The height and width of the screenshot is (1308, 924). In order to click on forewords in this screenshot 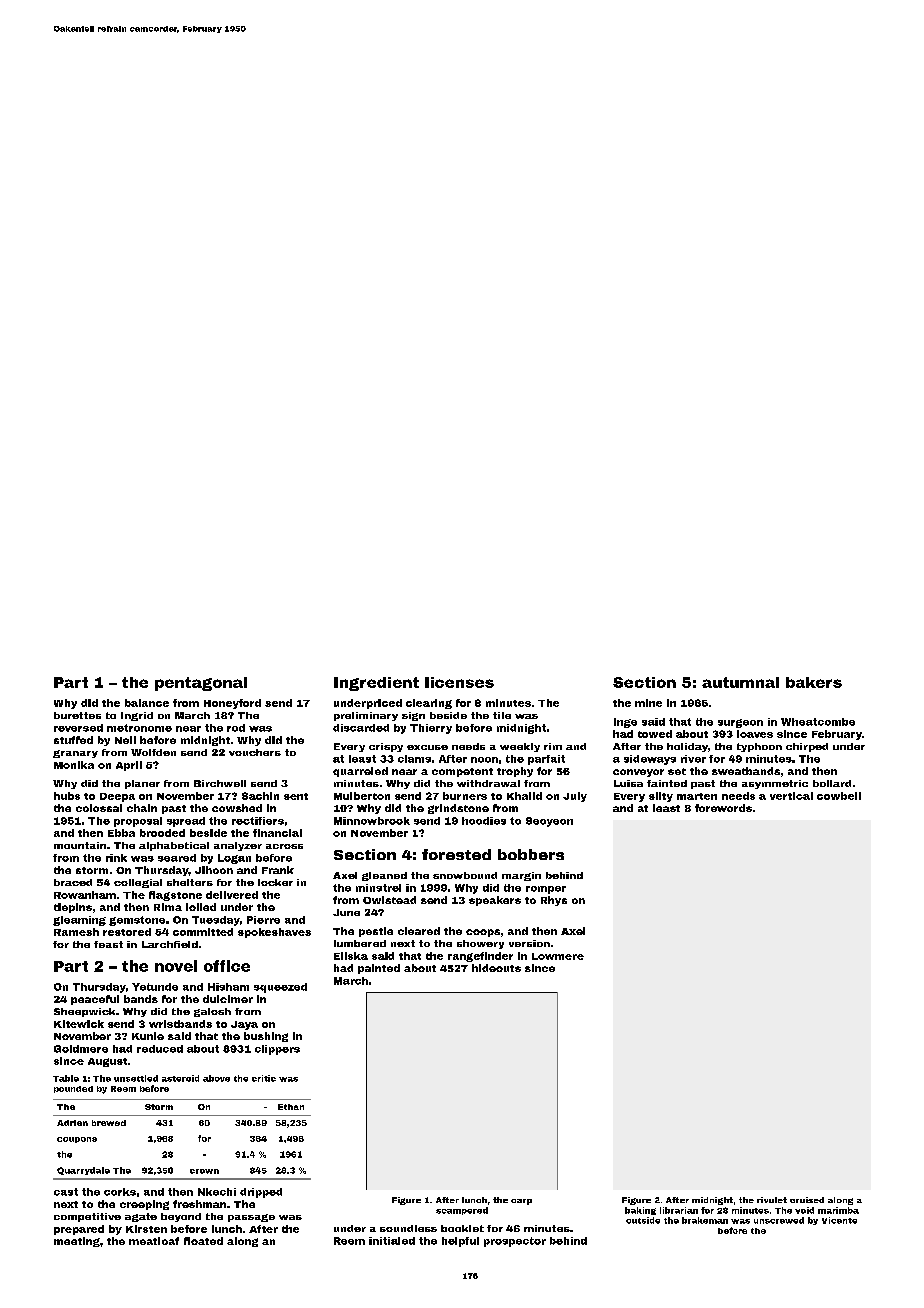, I will do `click(723, 808)`.
